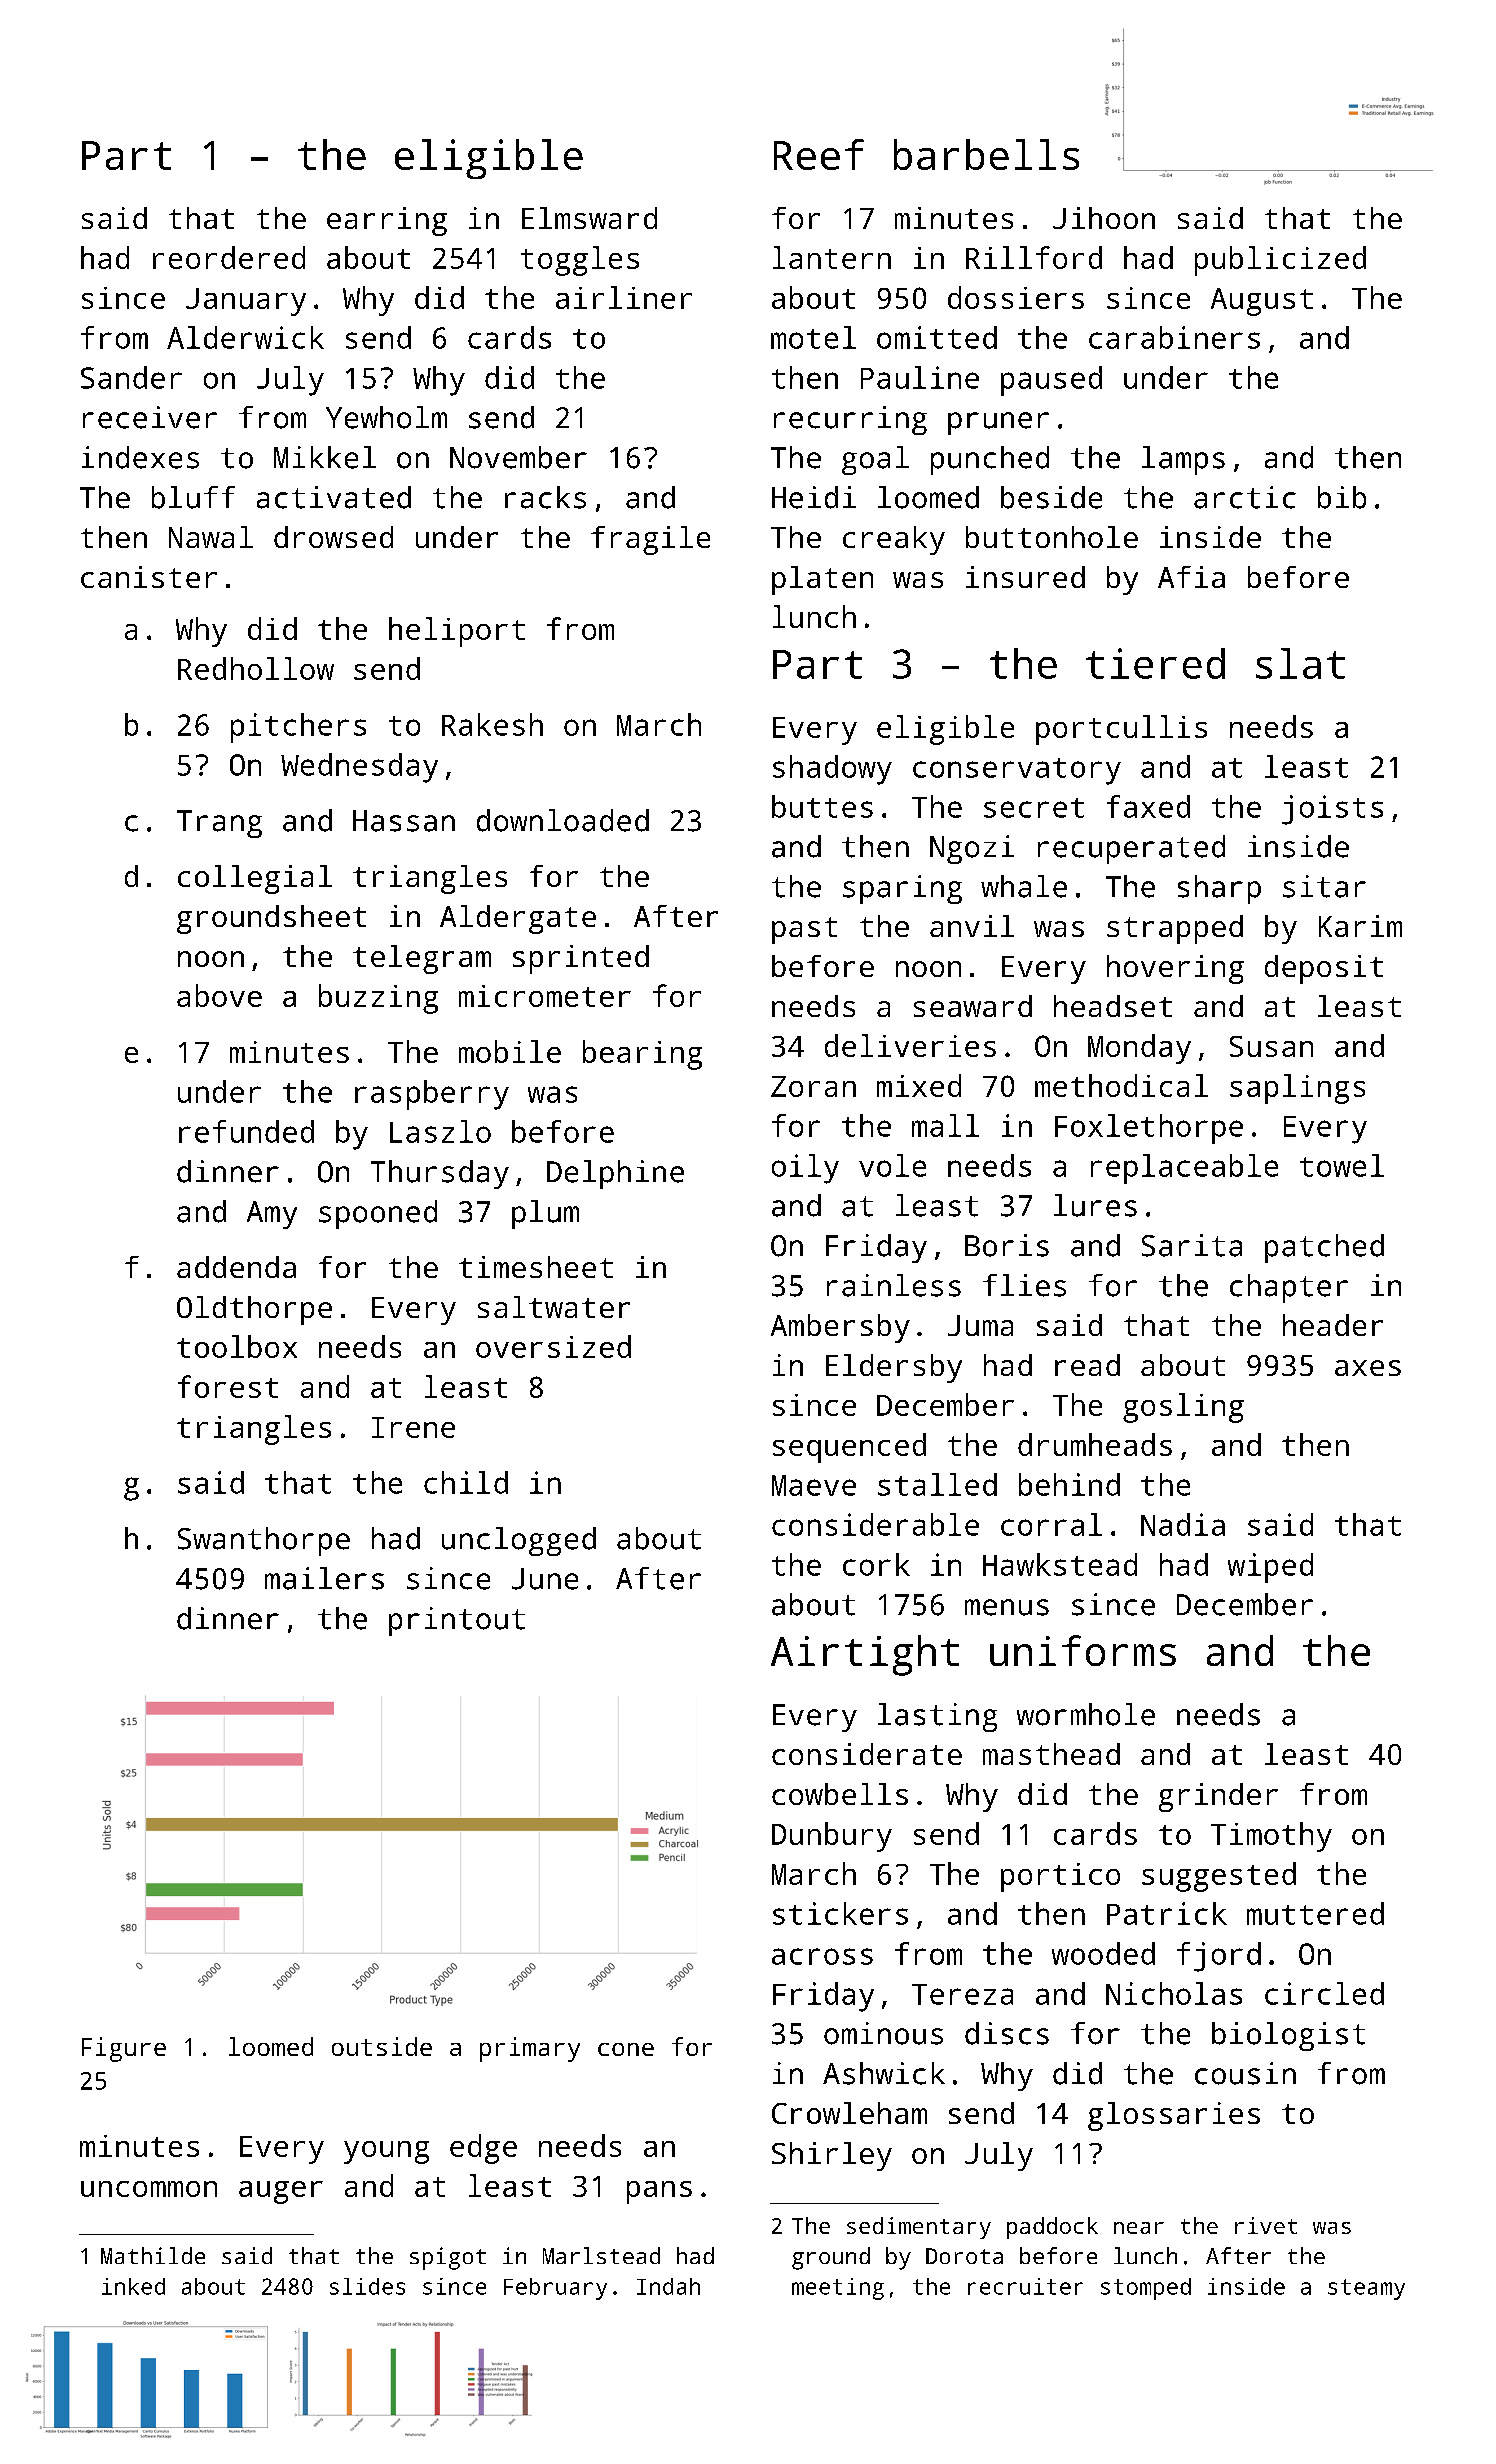 Image resolution: width=1496 pixels, height=2464 pixels. Describe the element at coordinates (813, 337) in the image. I see `motel` at that location.
